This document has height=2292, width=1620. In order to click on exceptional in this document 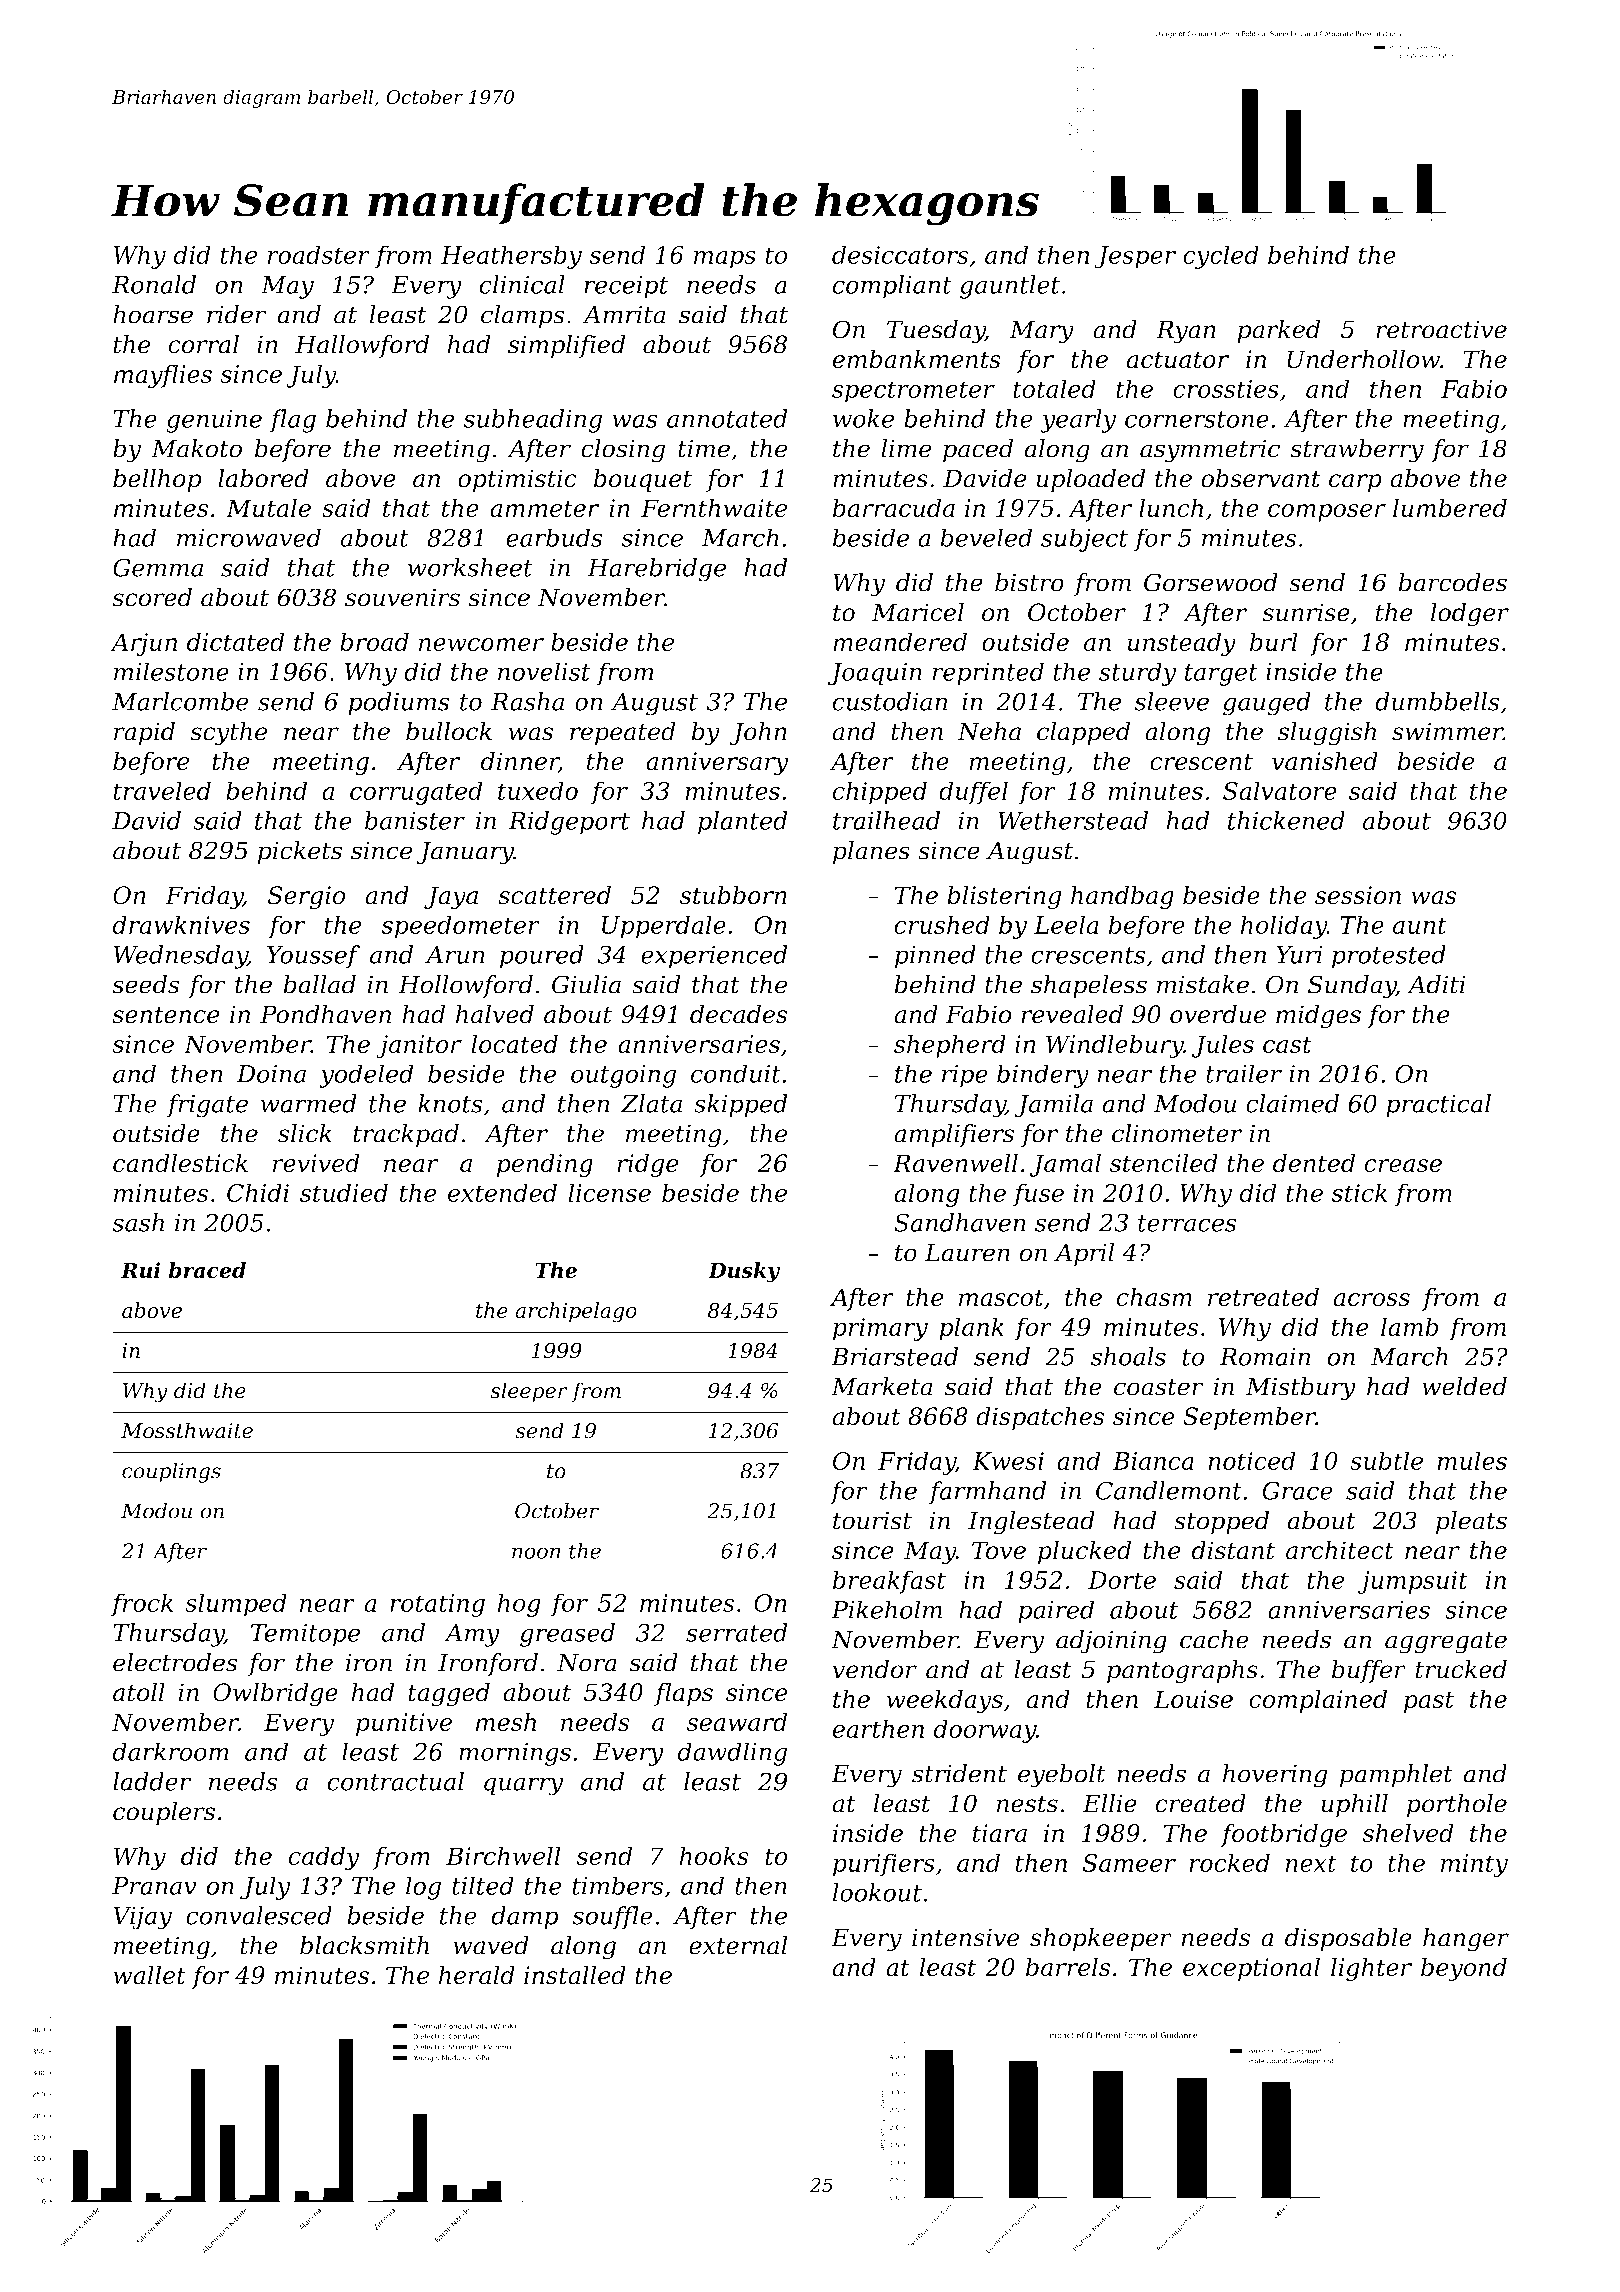, I will do `click(1251, 1969)`.
